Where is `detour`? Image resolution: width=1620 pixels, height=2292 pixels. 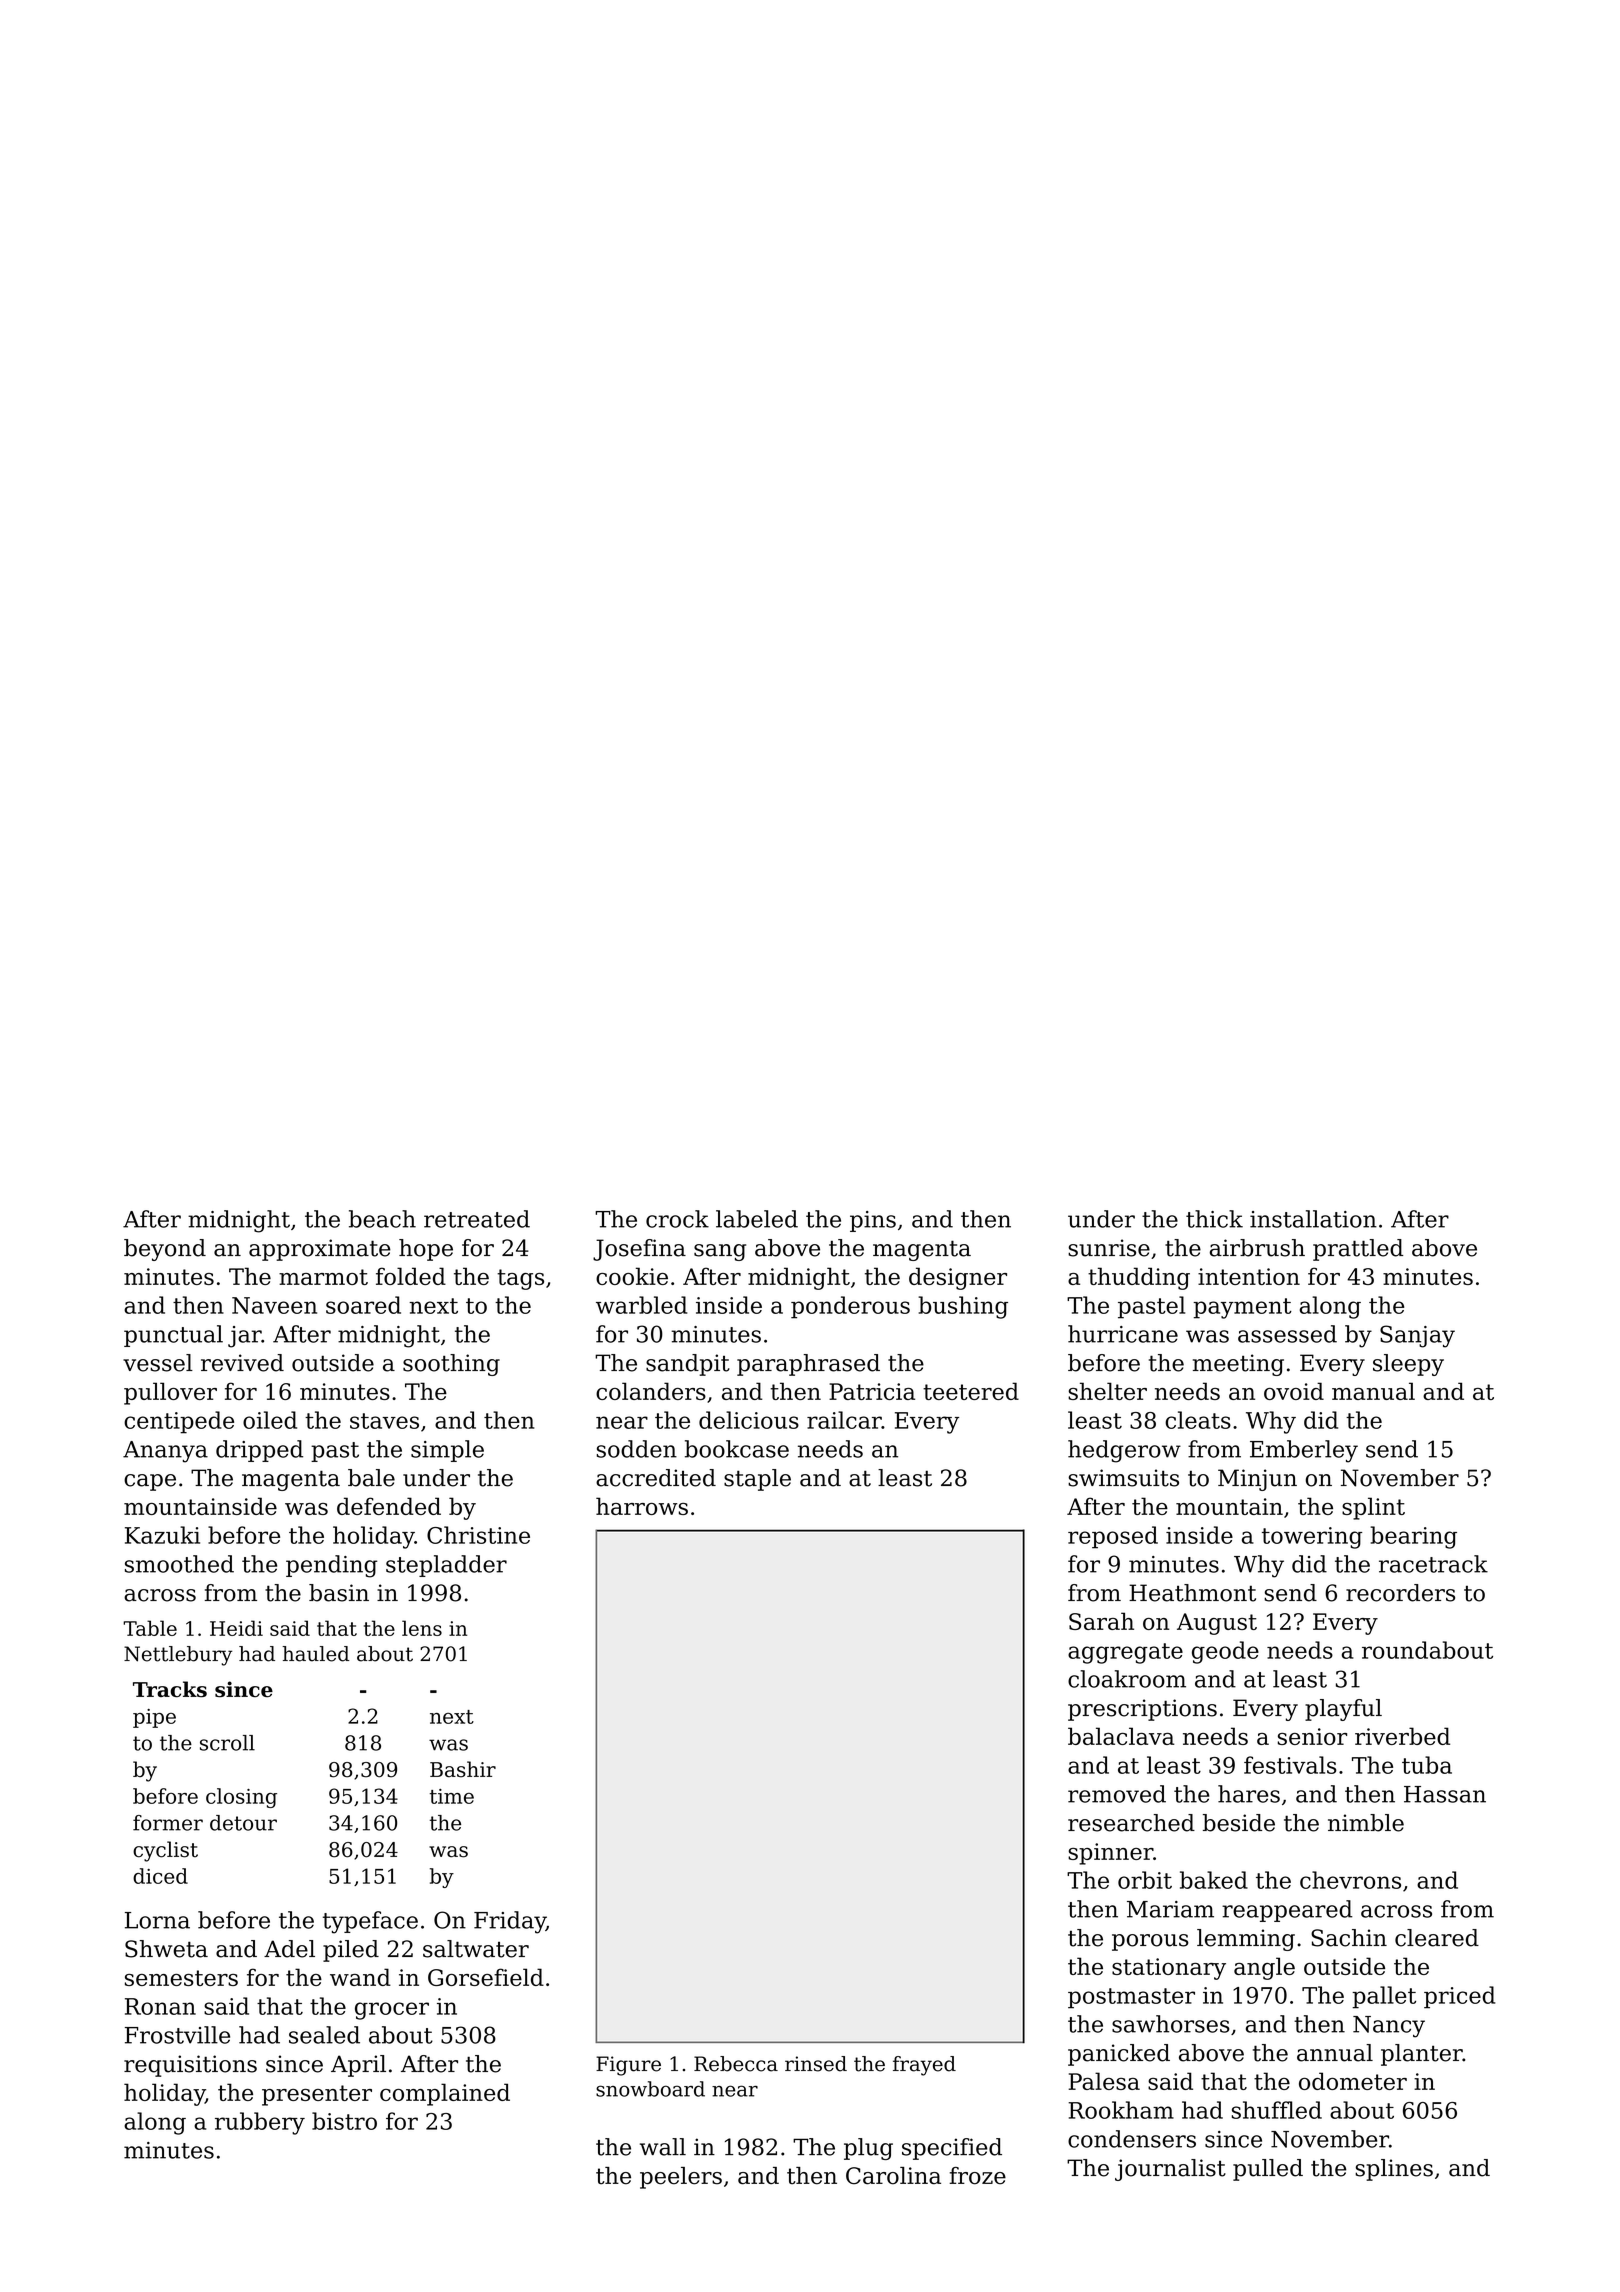
detour is located at coordinates (243, 1823).
